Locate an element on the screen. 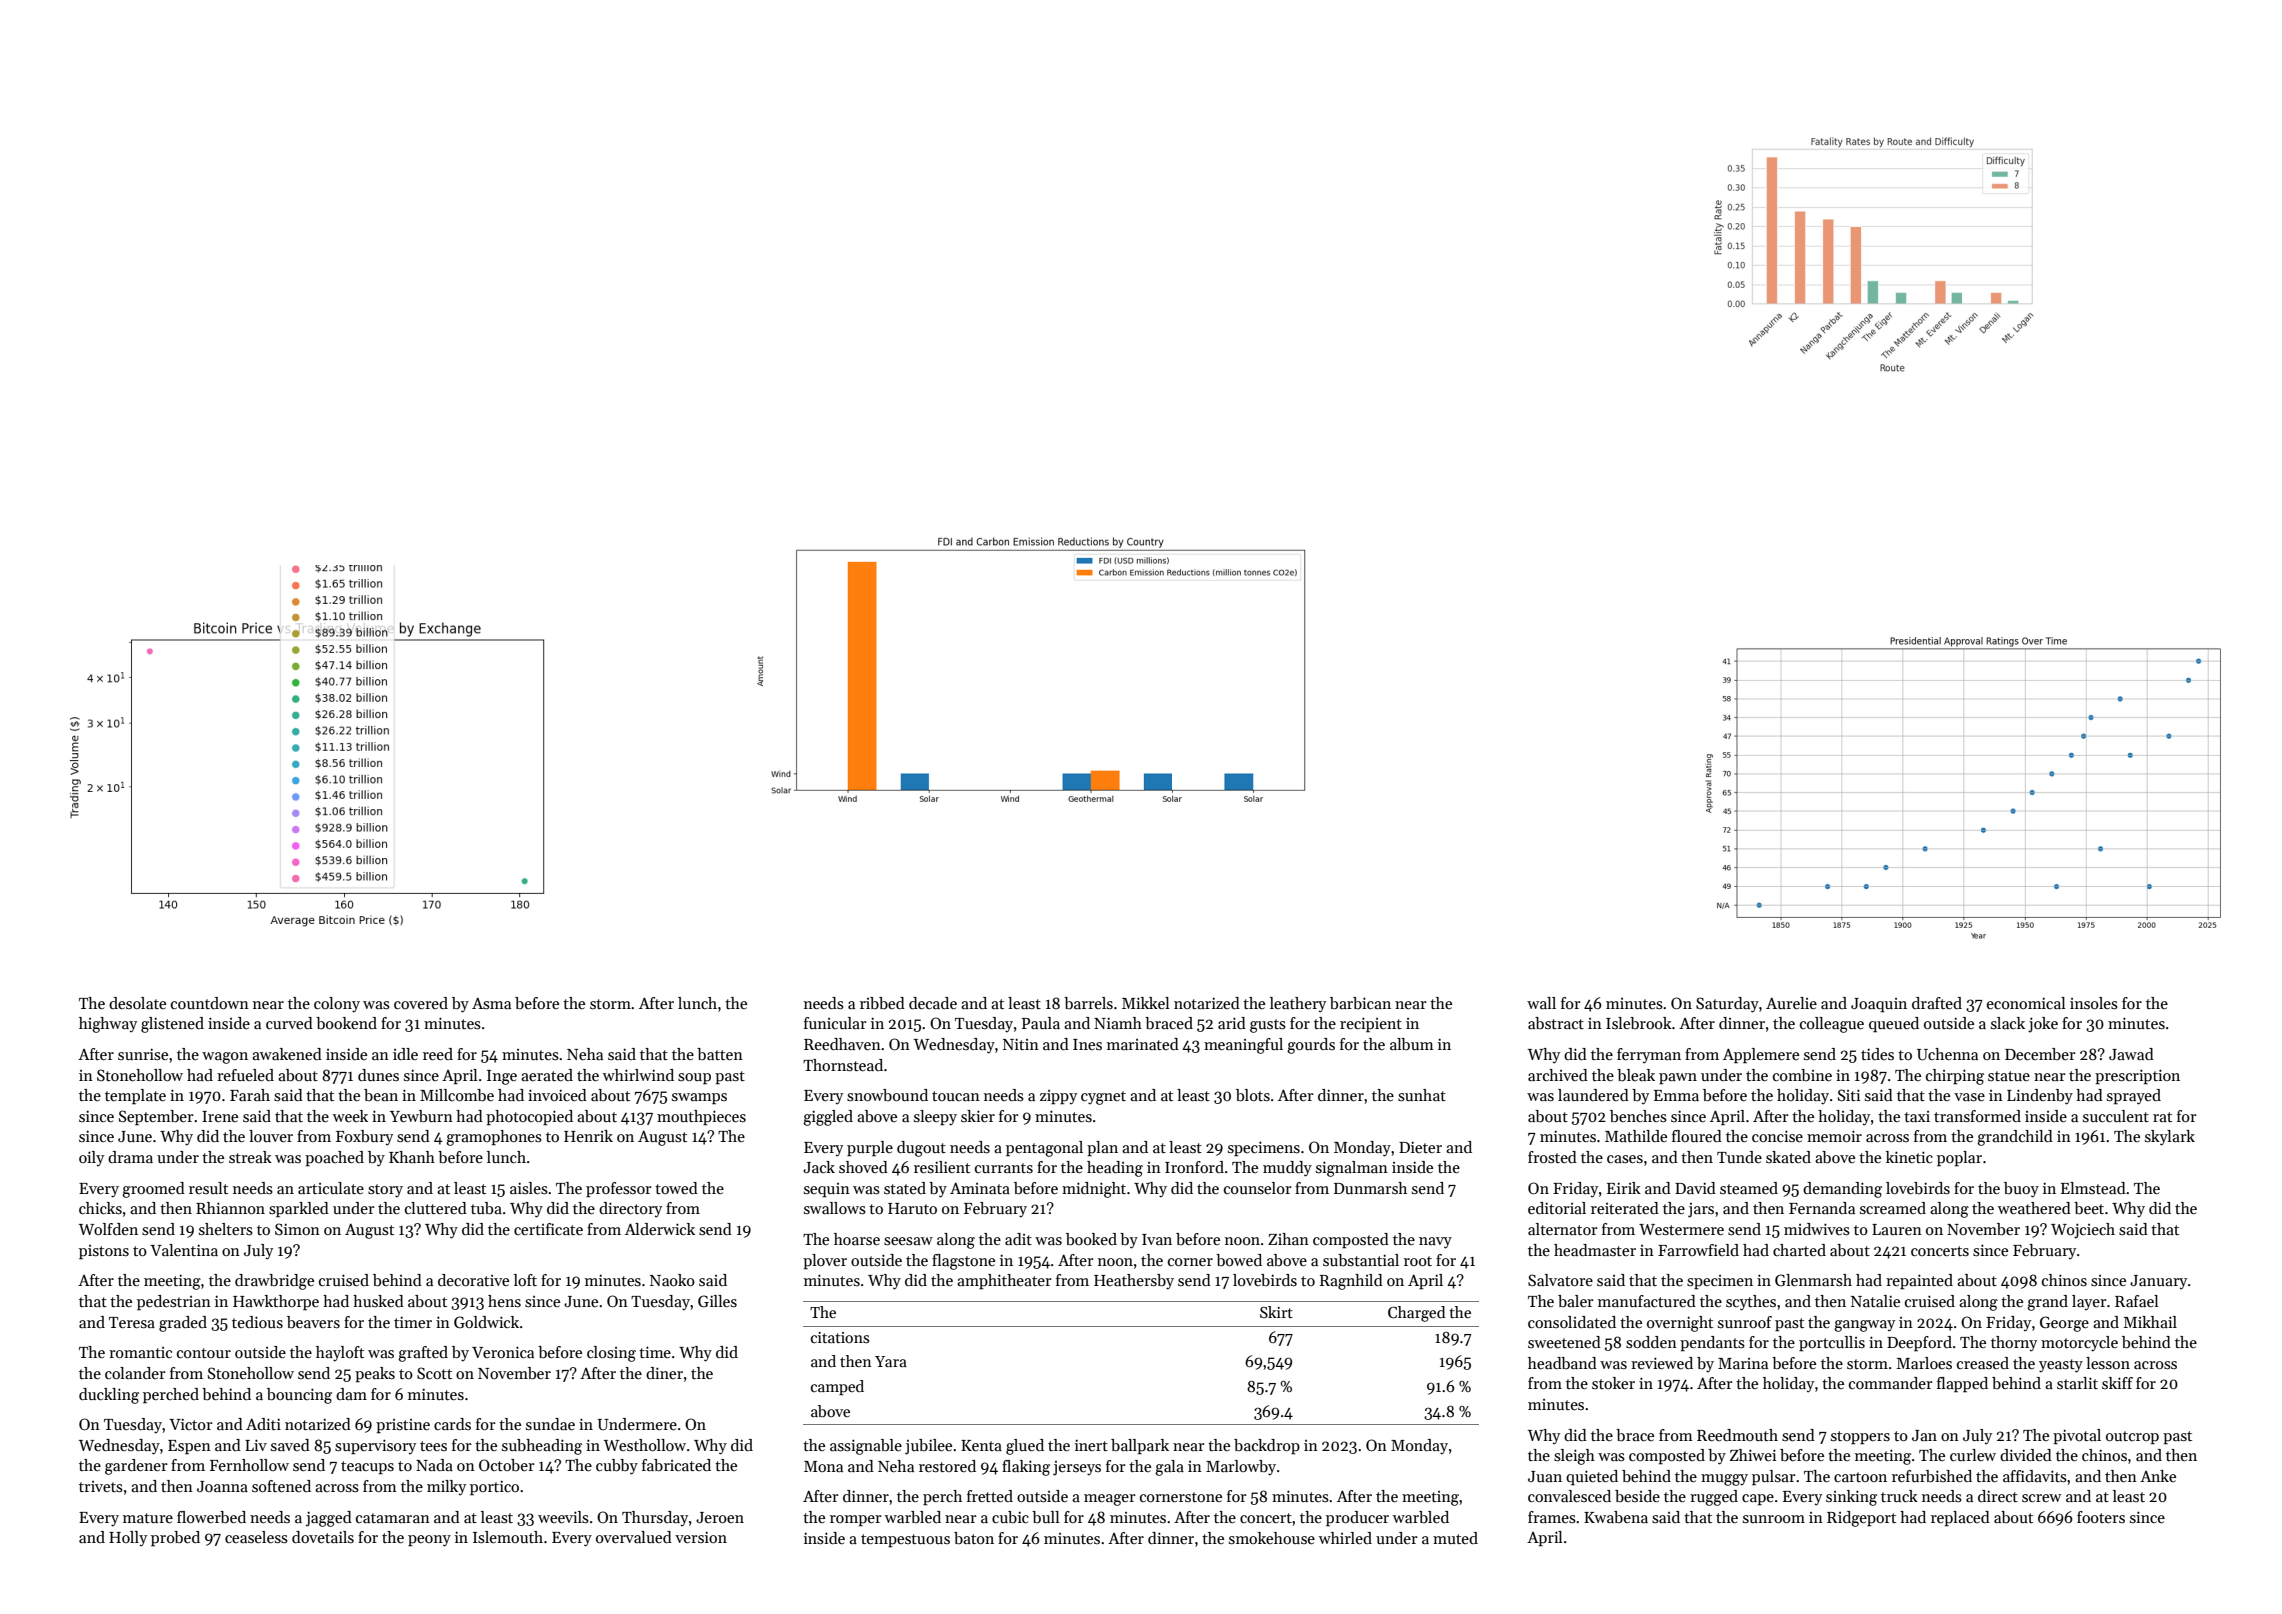 The image size is (2282, 1614). inert is located at coordinates (1091, 1445).
